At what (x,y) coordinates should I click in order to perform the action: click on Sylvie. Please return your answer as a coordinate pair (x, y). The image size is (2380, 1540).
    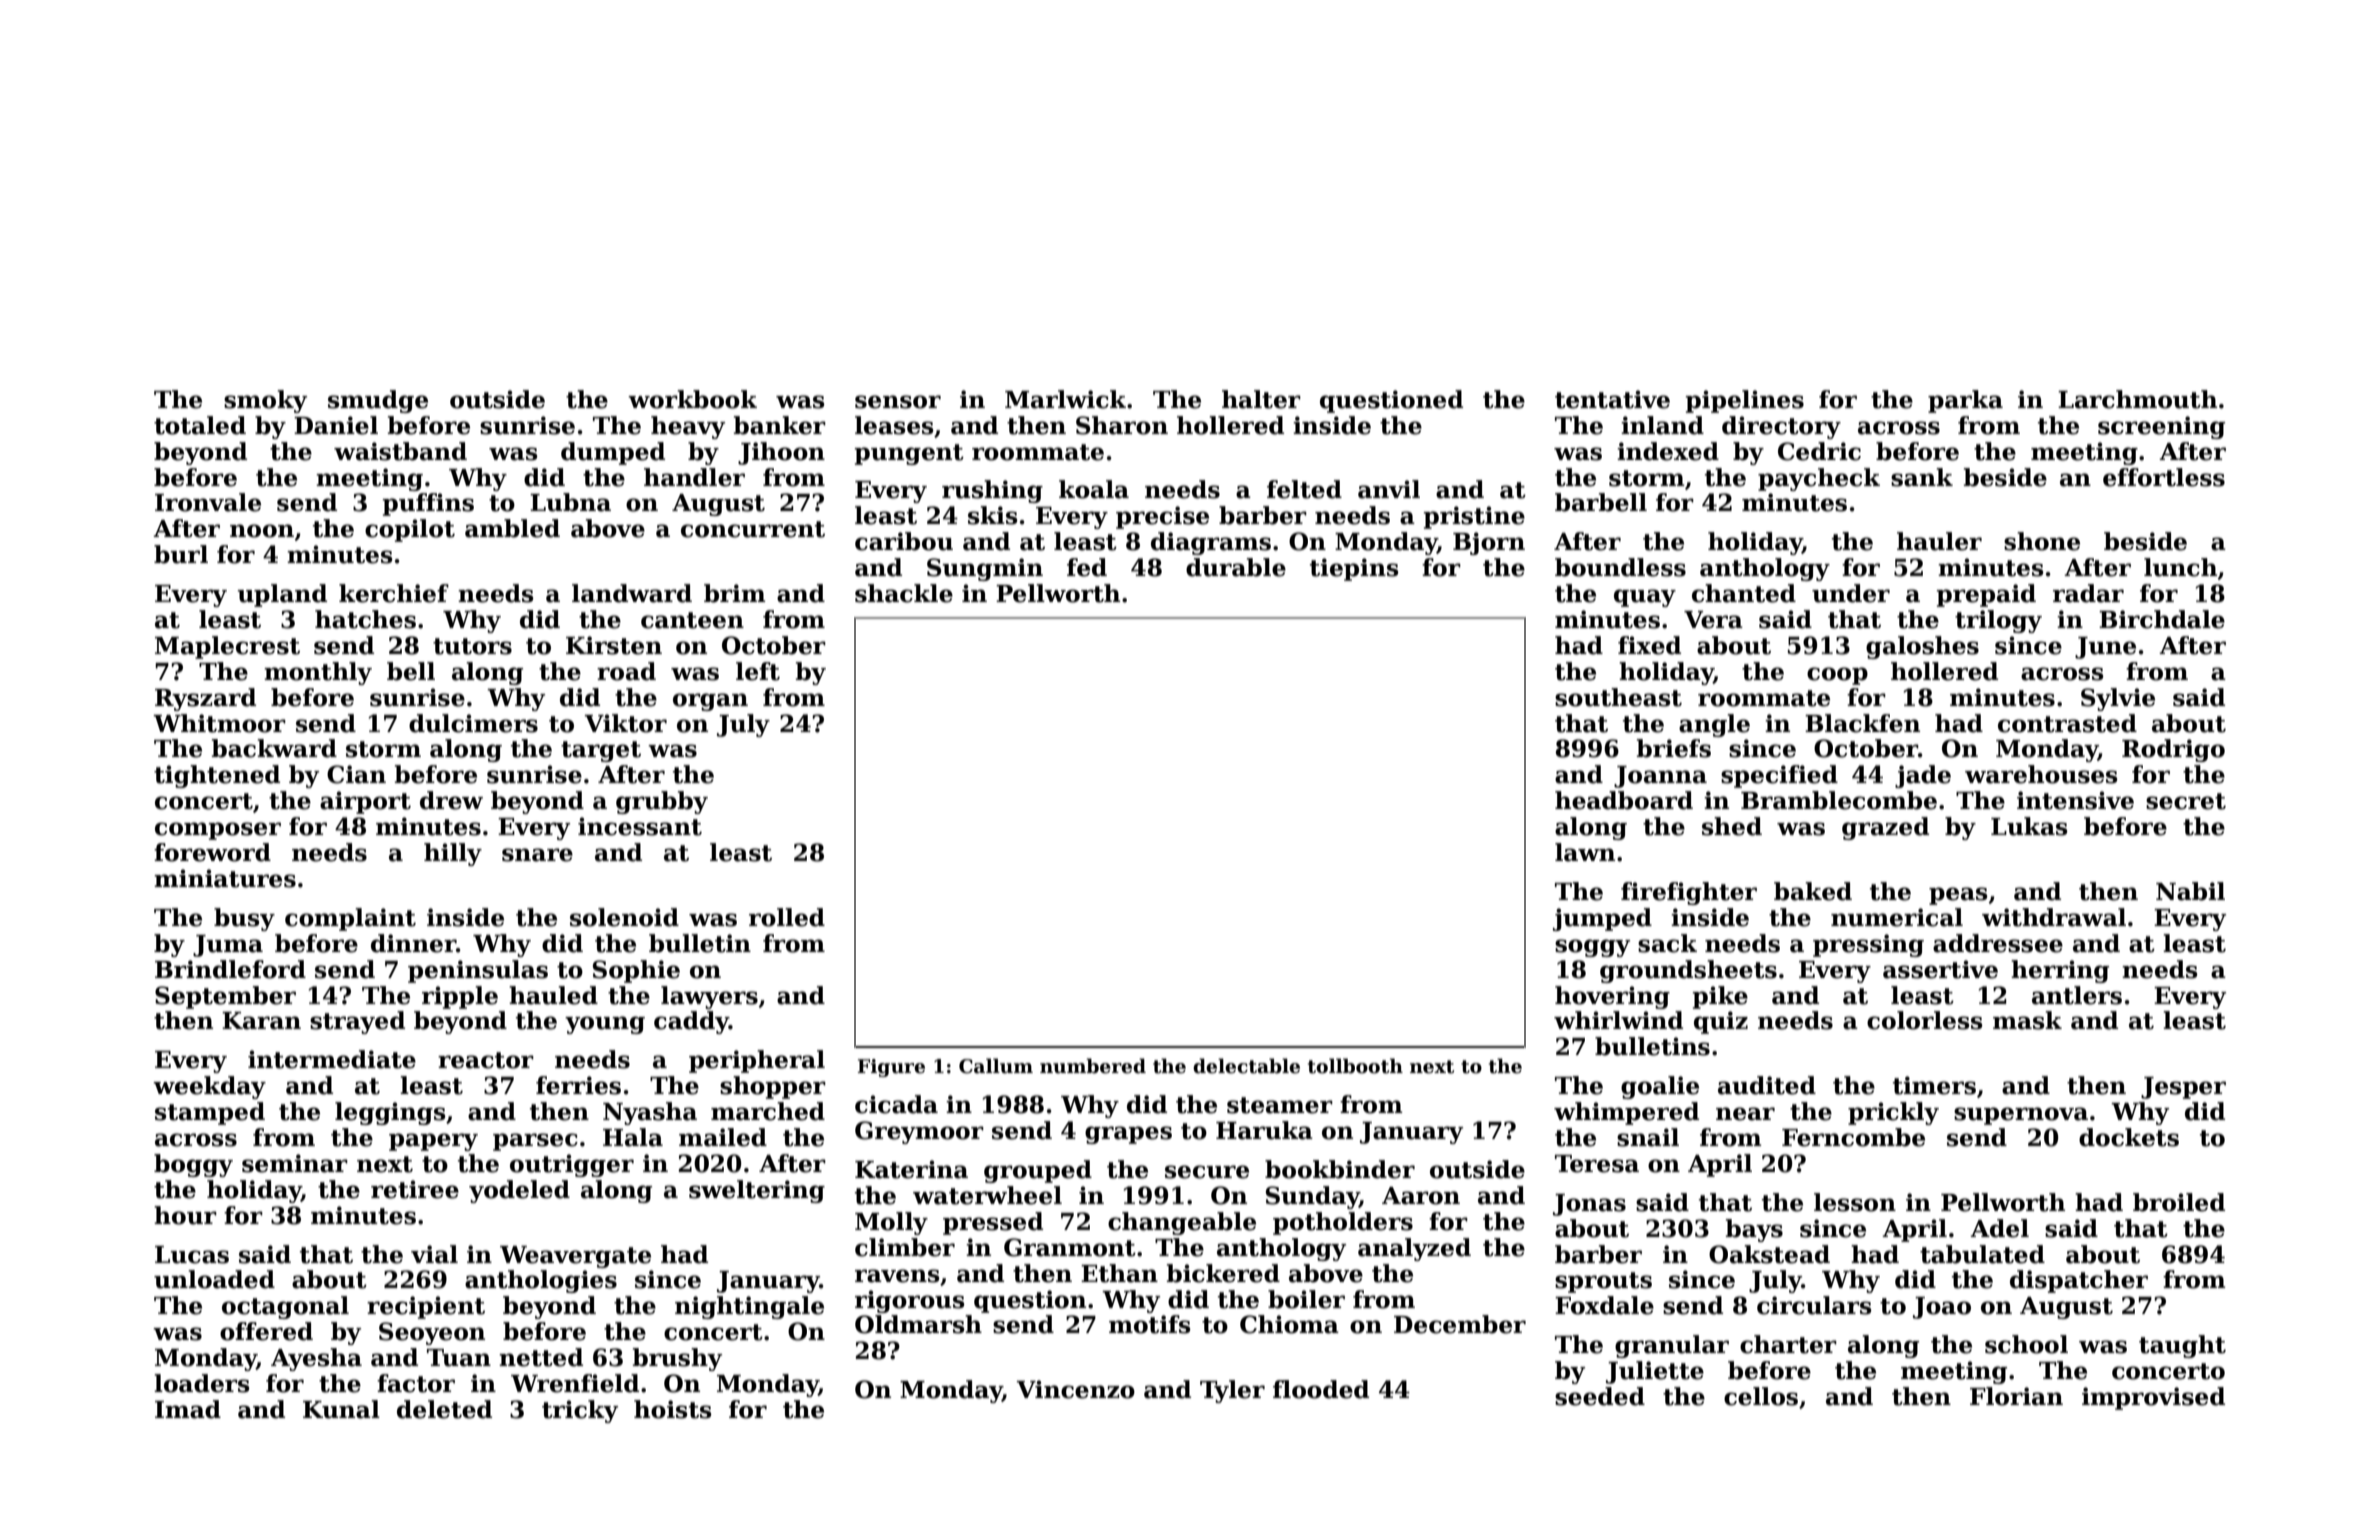
    Looking at the image, I should click on (2118, 699).
